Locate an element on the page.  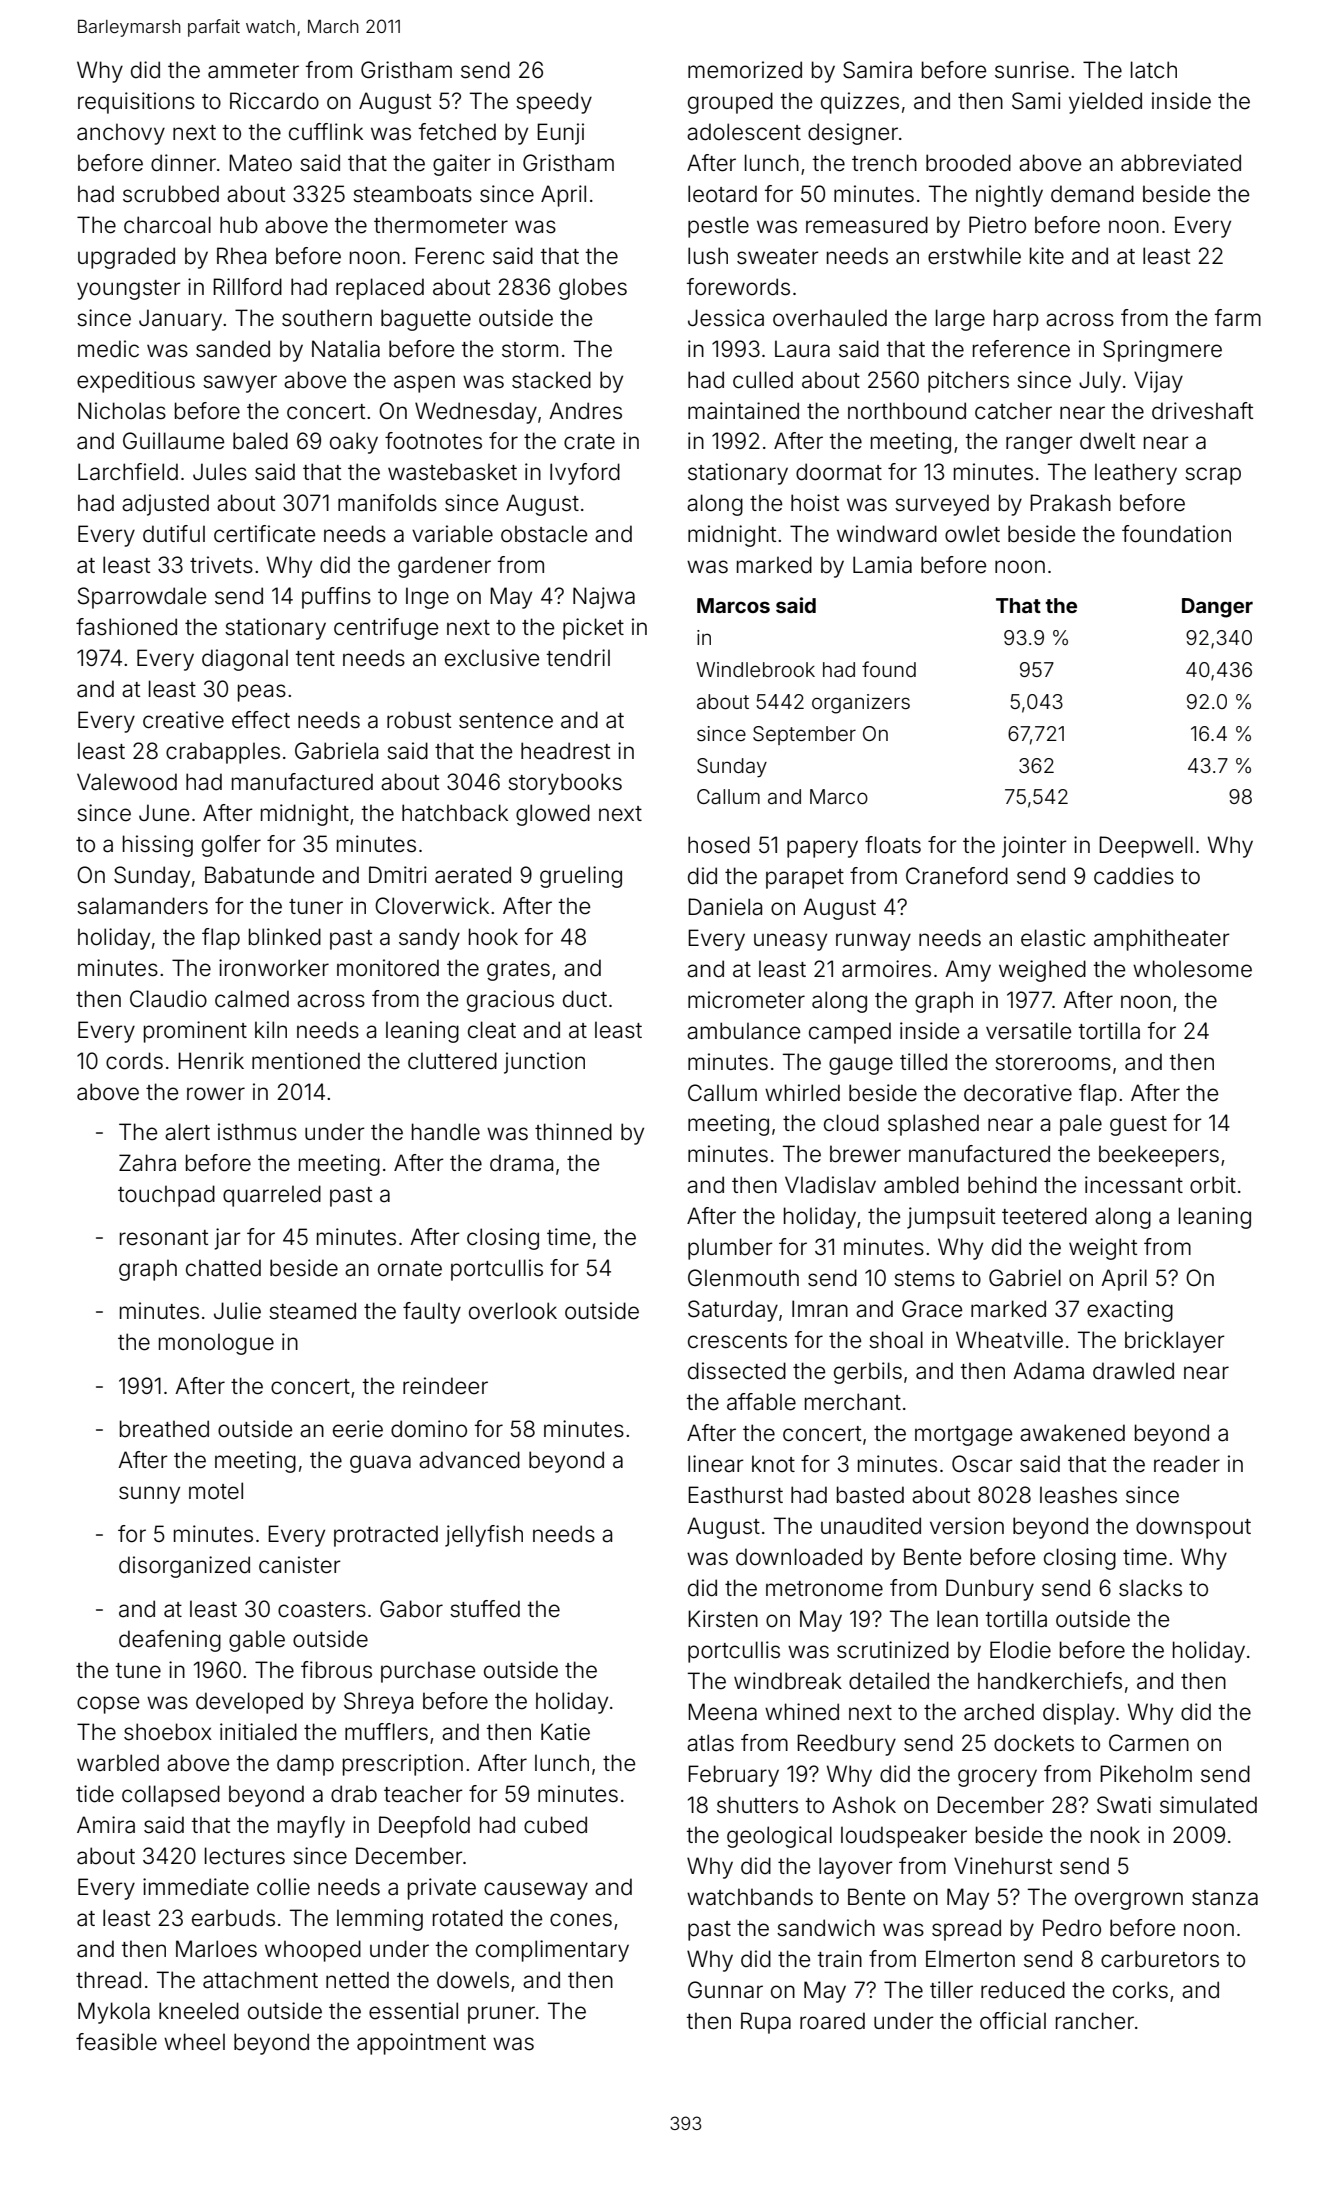
drawled is located at coordinates (1133, 1371).
